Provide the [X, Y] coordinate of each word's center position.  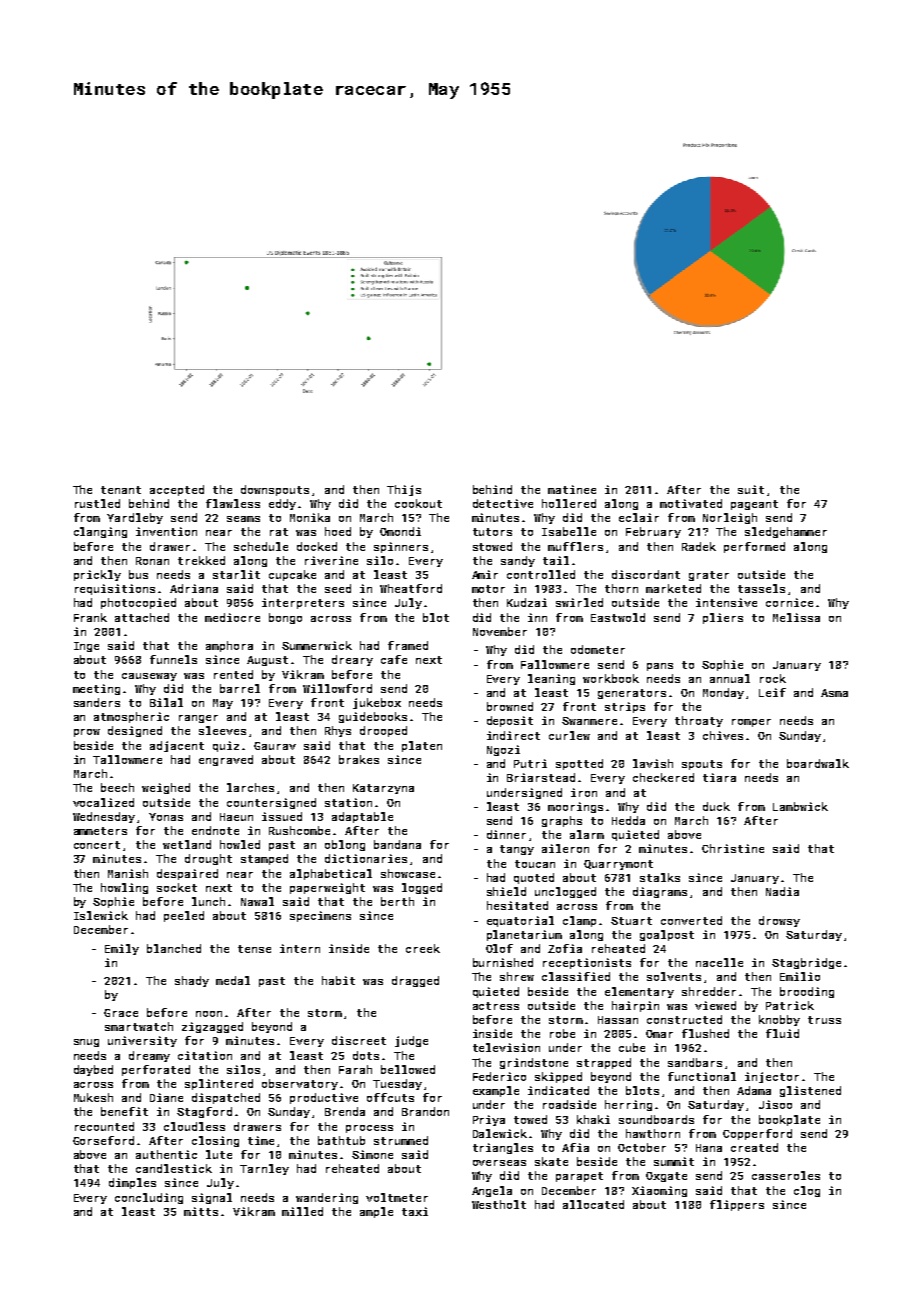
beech [117, 787]
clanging [100, 532]
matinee [572, 489]
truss [824, 1020]
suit [751, 489]
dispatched [226, 1098]
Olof [499, 948]
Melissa [796, 617]
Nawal [257, 901]
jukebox [377, 703]
